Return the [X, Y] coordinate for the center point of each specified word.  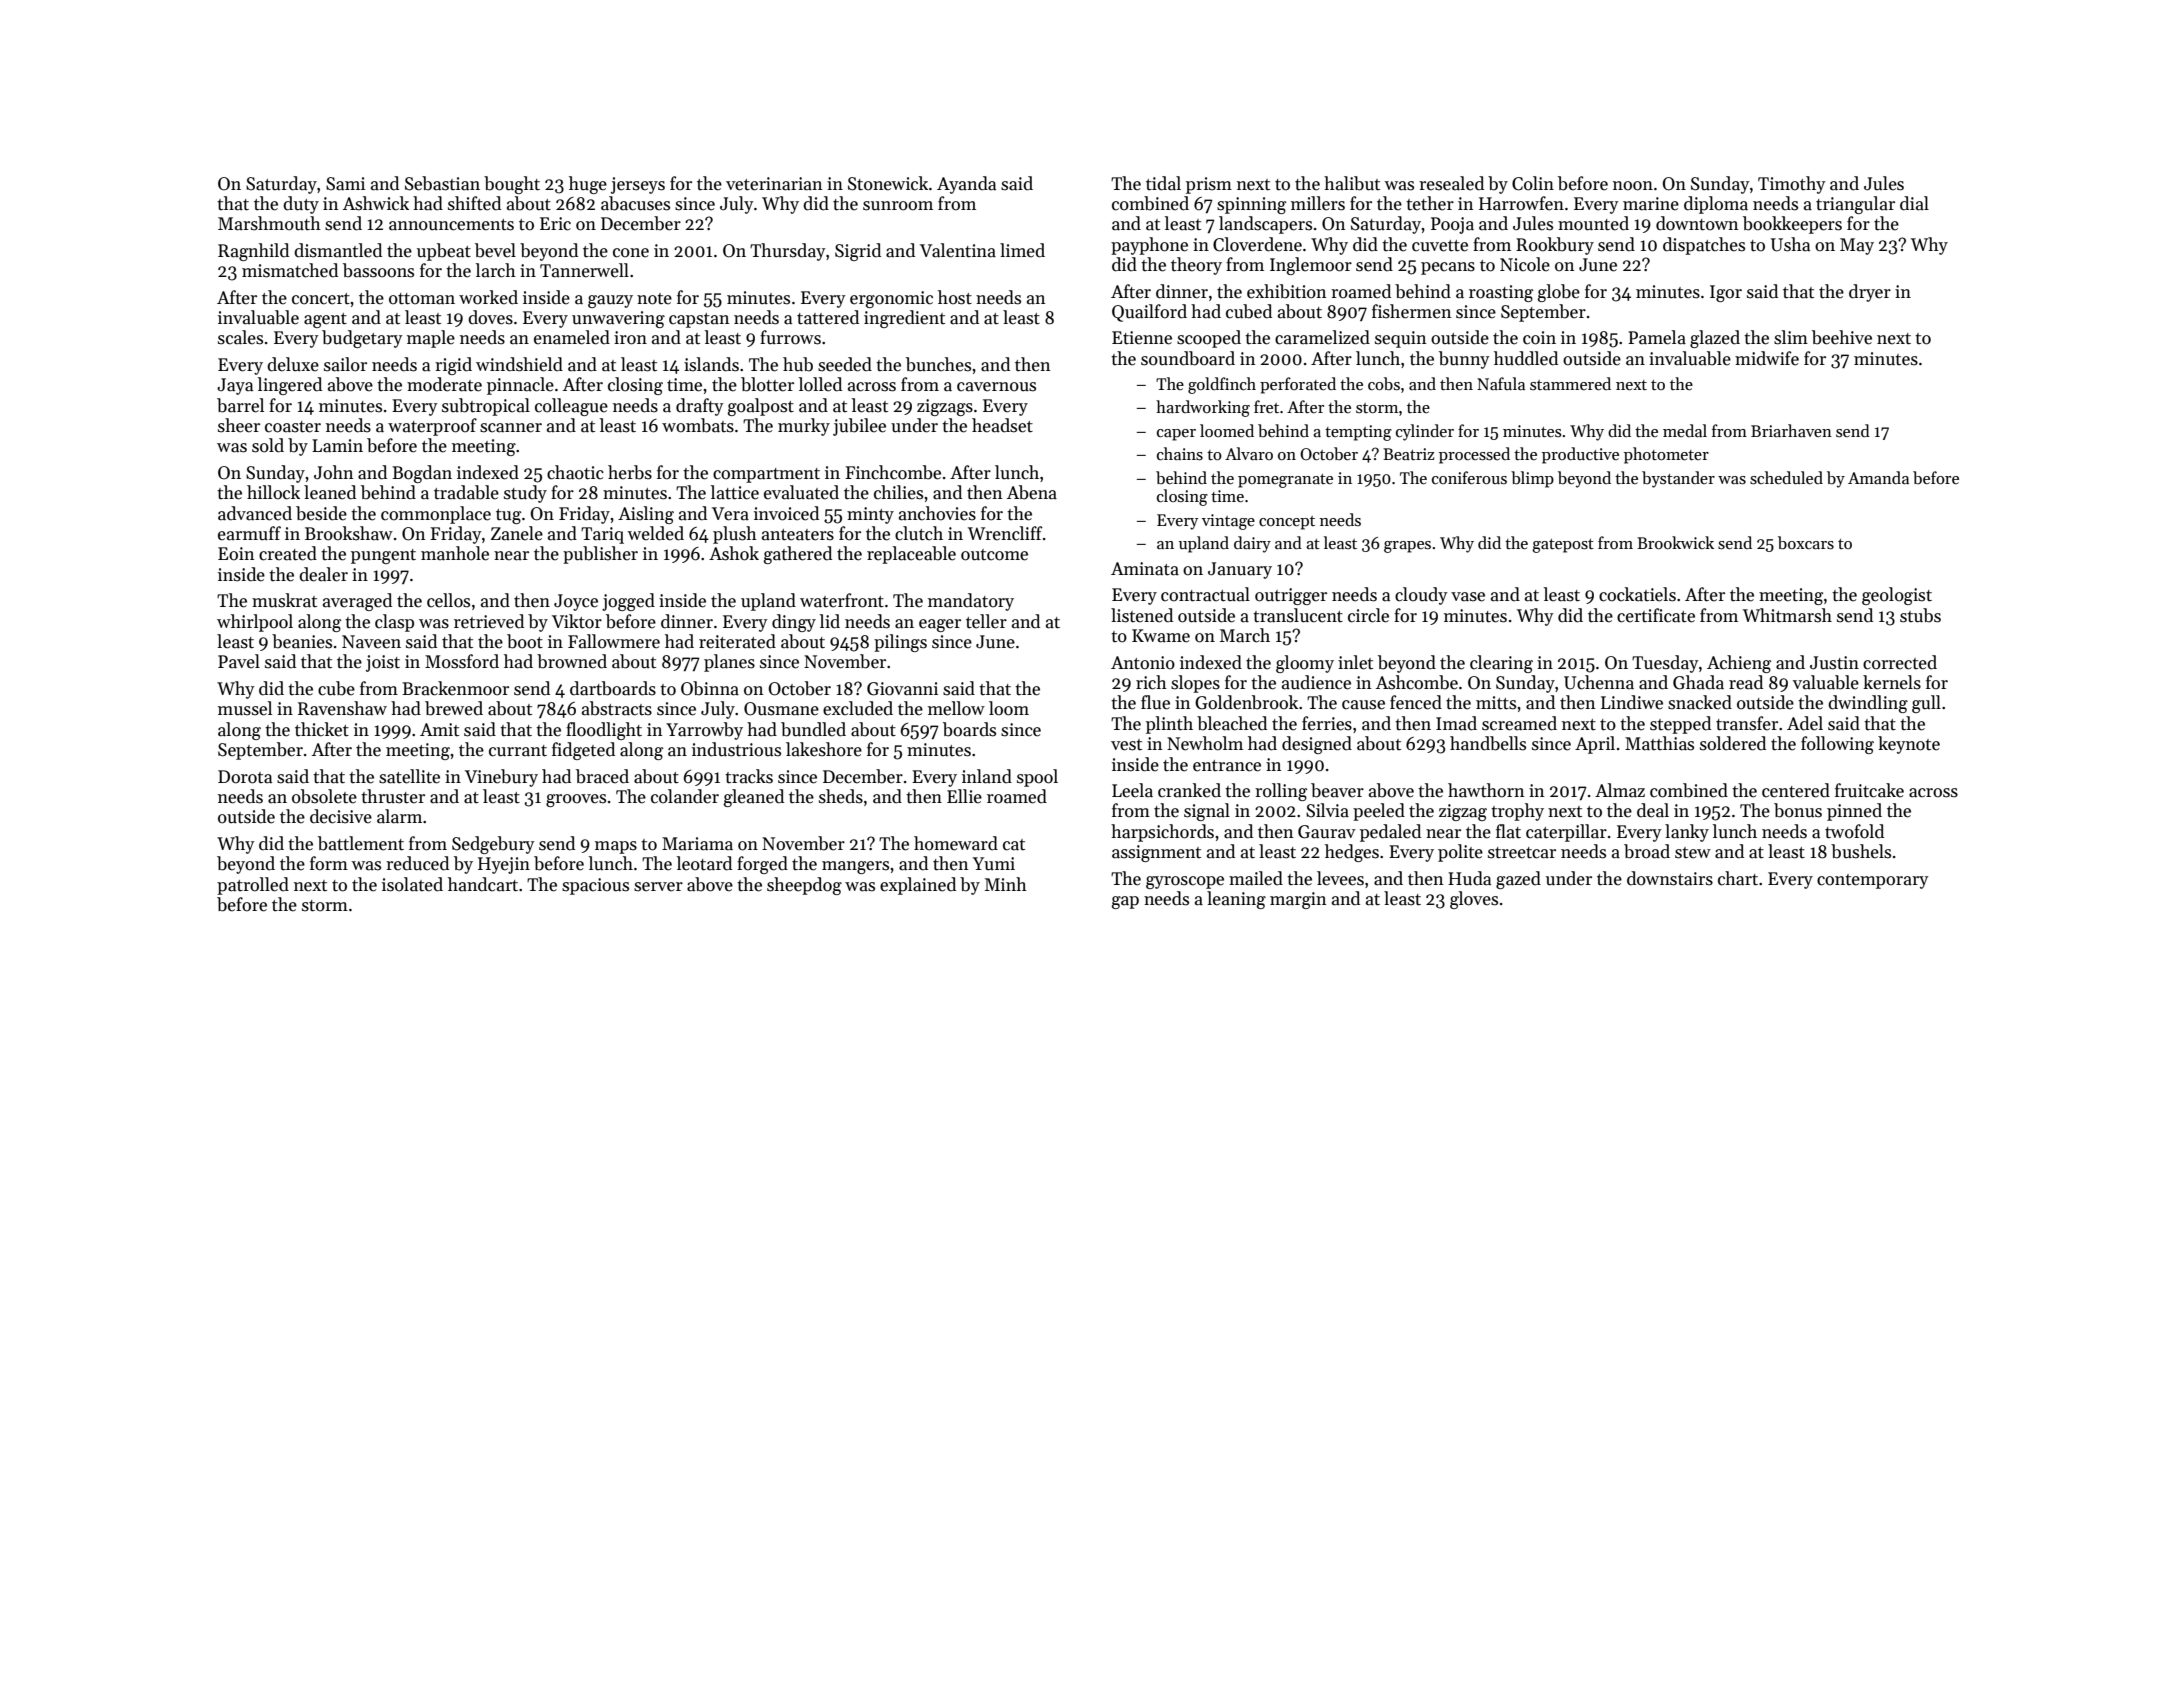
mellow [956, 708]
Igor [1726, 293]
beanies [302, 641]
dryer [1870, 293]
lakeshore [824, 749]
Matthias [1659, 743]
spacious [595, 886]
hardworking [1203, 408]
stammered [1570, 383]
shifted [474, 203]
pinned [1854, 812]
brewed [454, 708]
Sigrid [858, 252]
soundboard [1188, 358]
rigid [453, 366]
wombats [698, 425]
